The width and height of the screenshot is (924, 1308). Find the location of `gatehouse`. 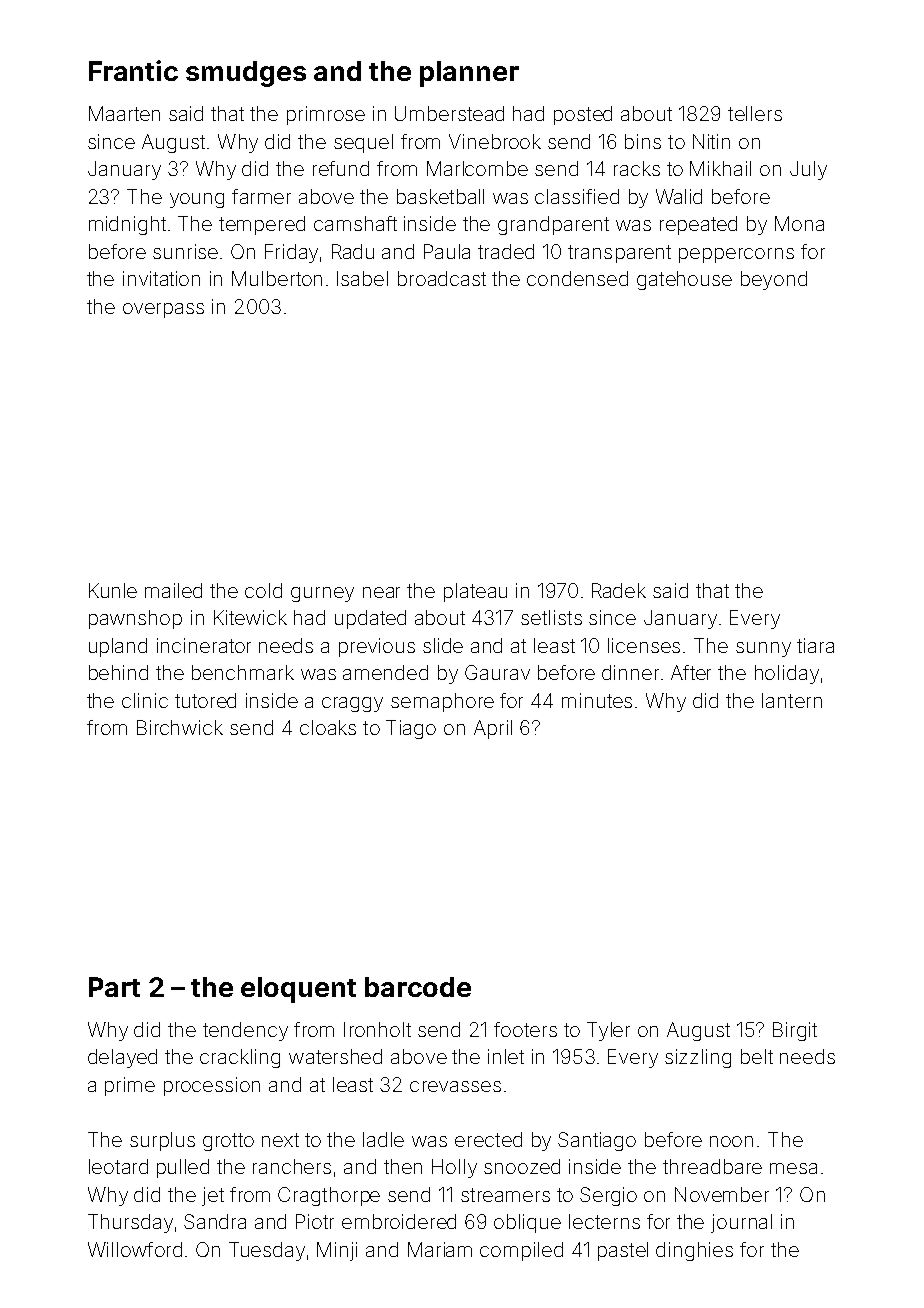

gatehouse is located at coordinates (684, 280).
